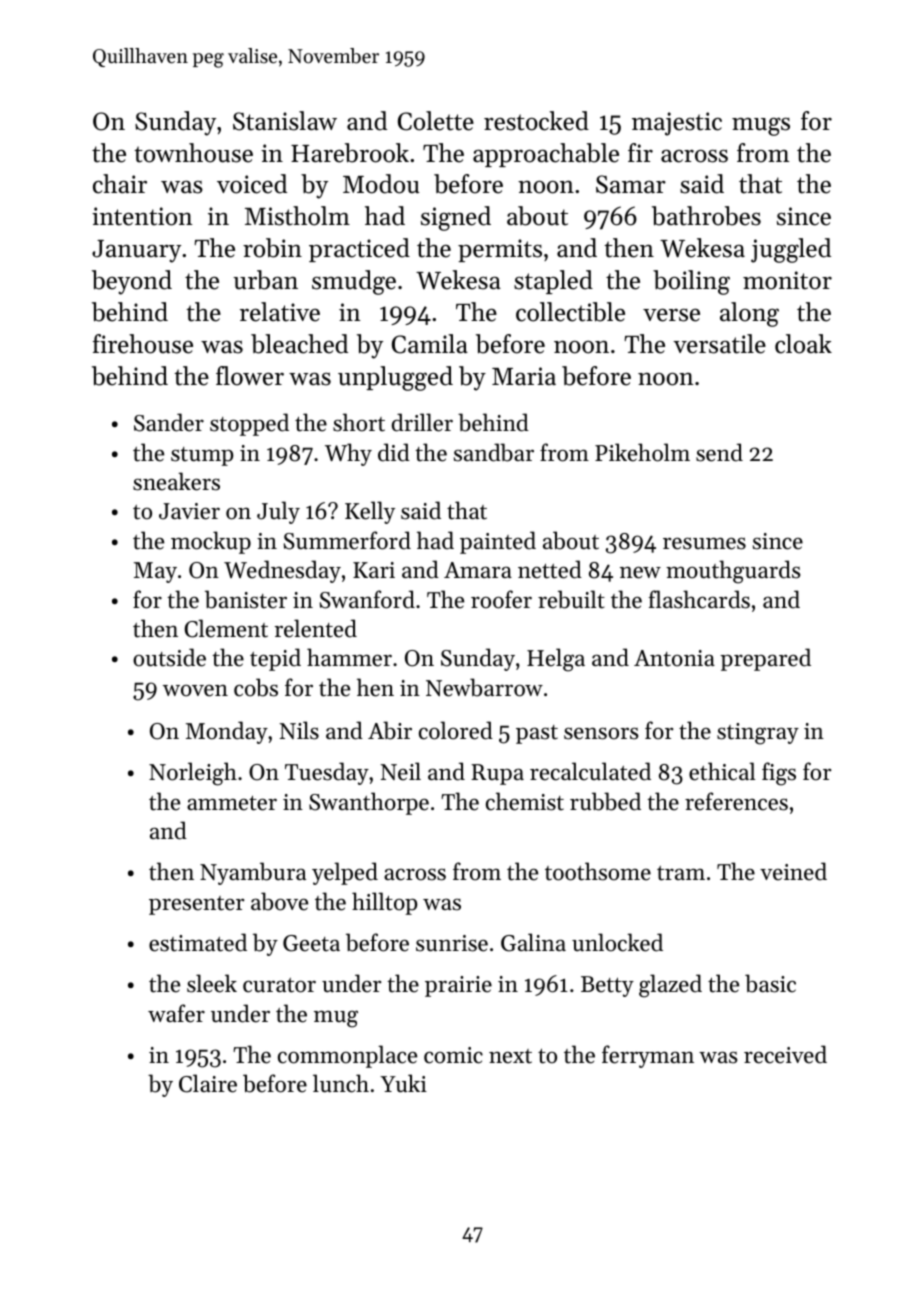  What do you see at coordinates (226, 628) in the screenshot?
I see `Clement` at bounding box center [226, 628].
